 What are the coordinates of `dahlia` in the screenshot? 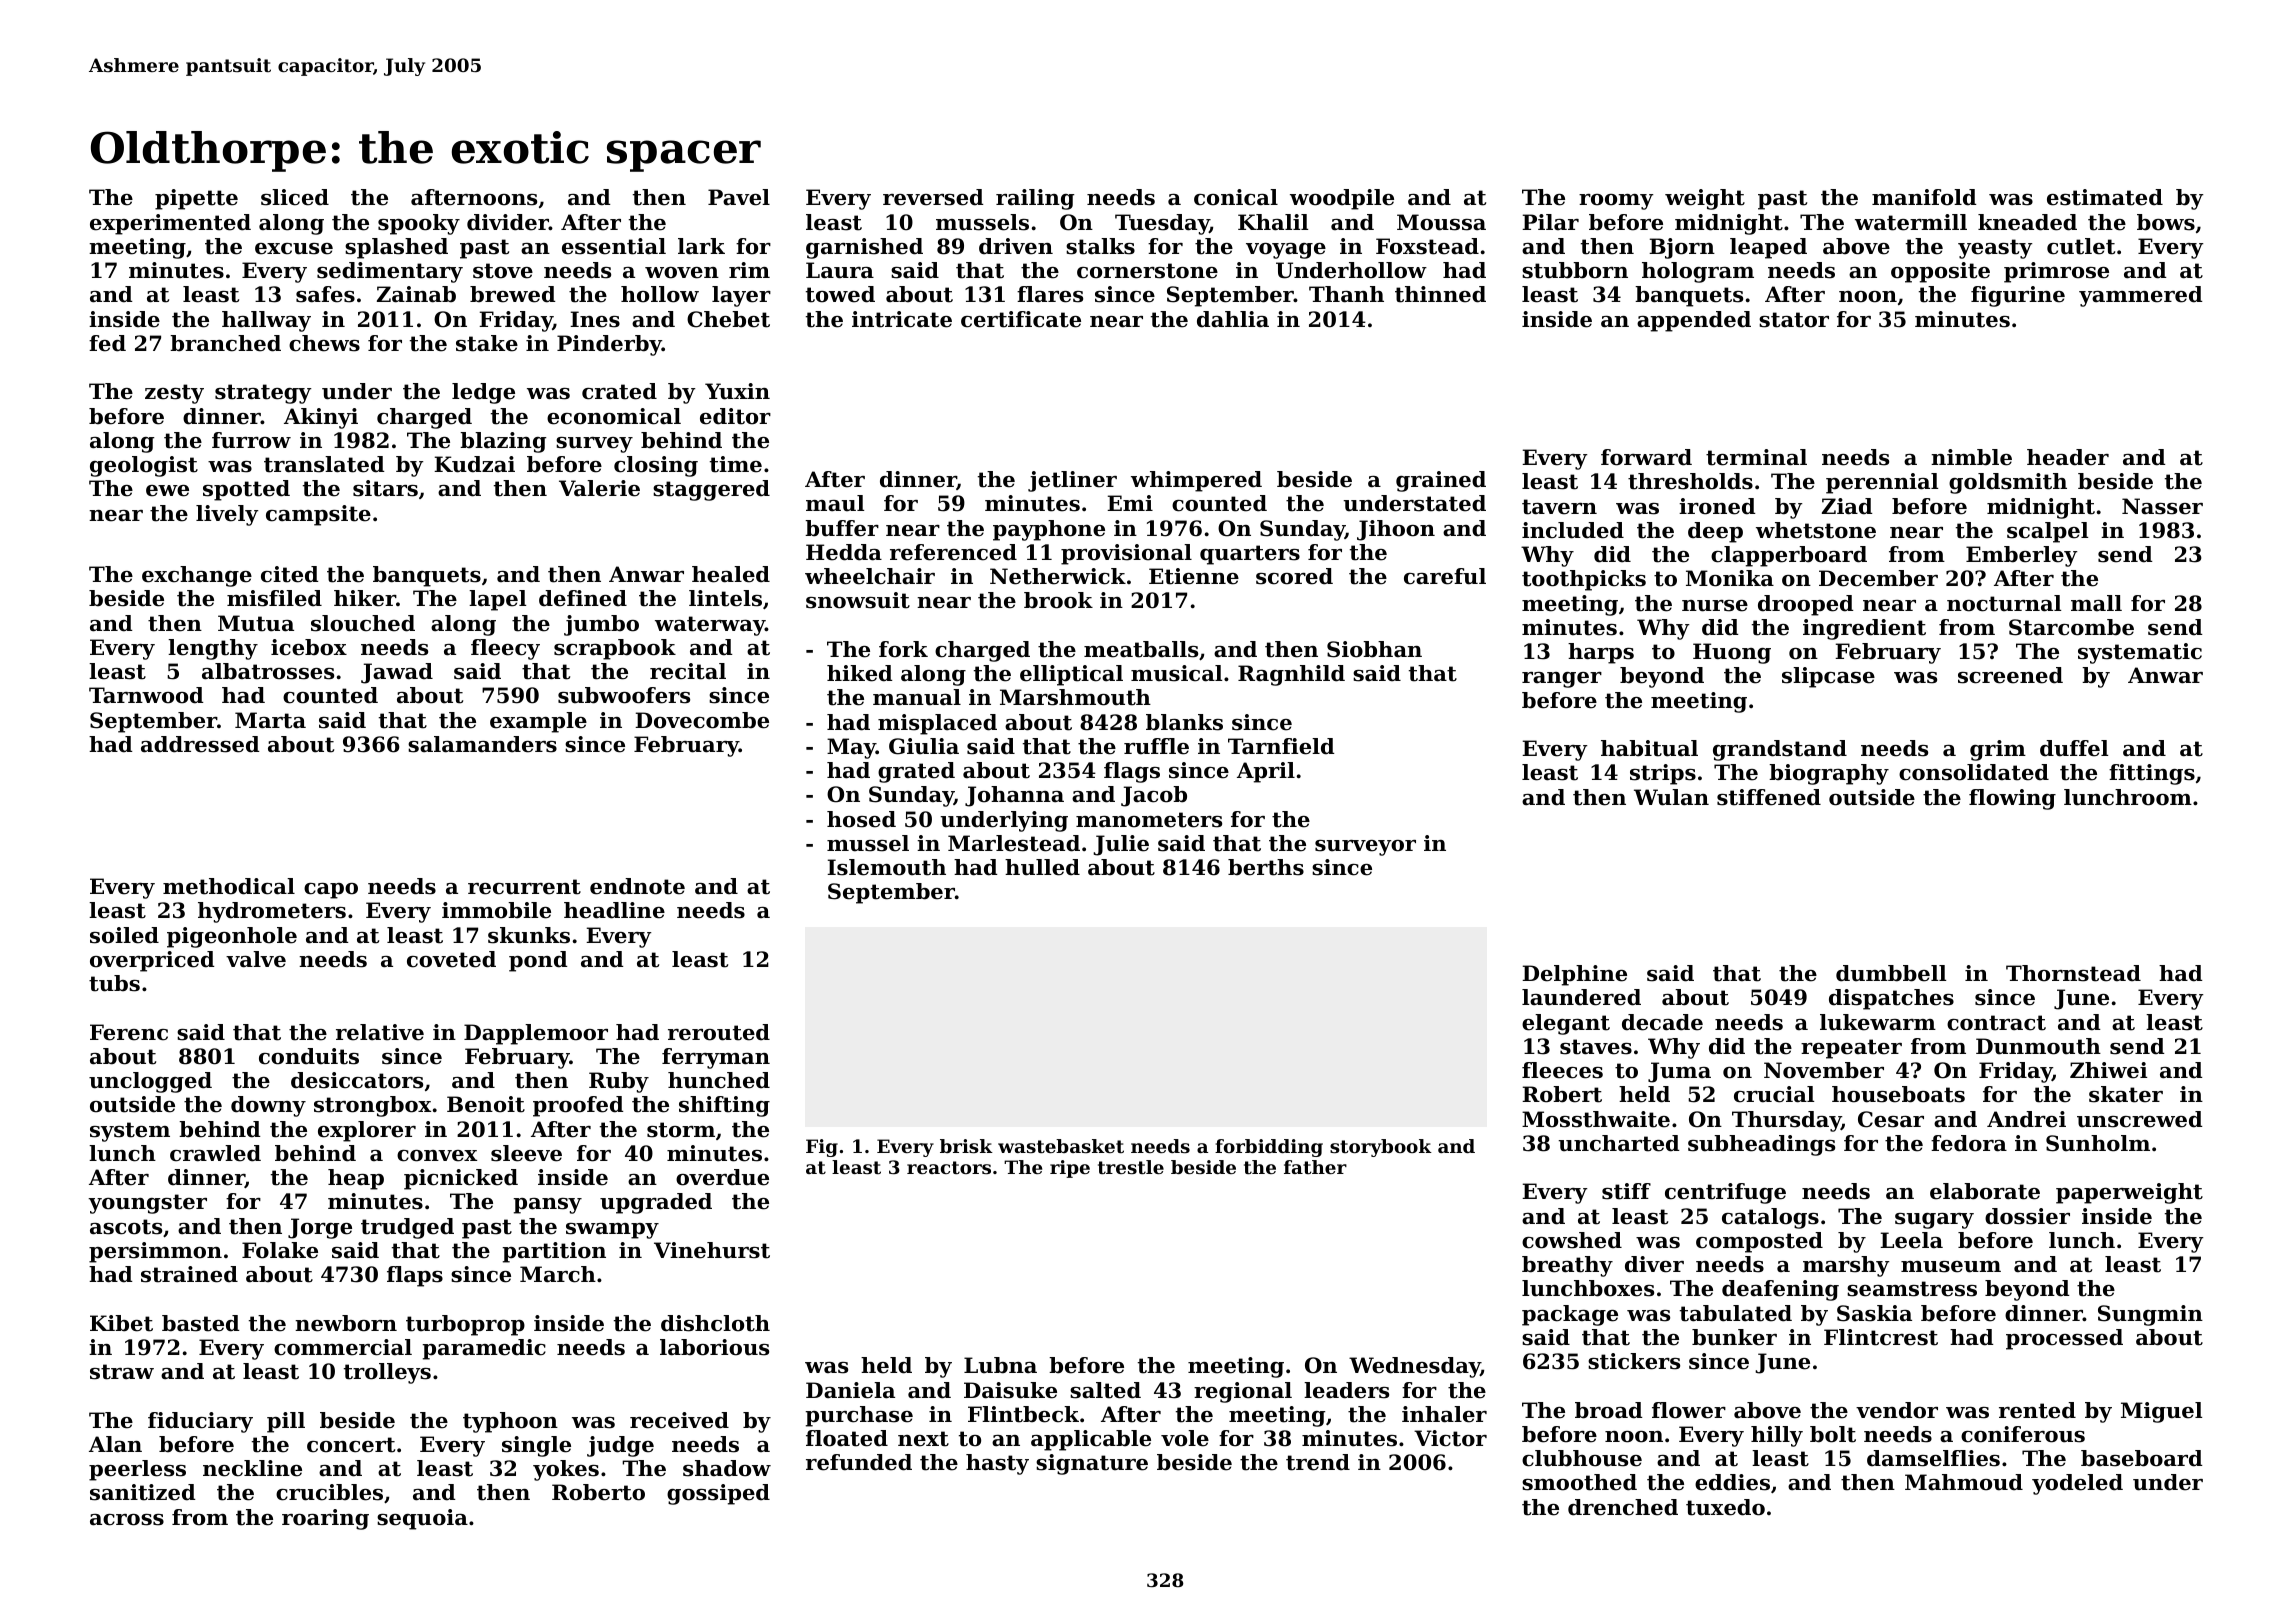 It's located at (1233, 319).
